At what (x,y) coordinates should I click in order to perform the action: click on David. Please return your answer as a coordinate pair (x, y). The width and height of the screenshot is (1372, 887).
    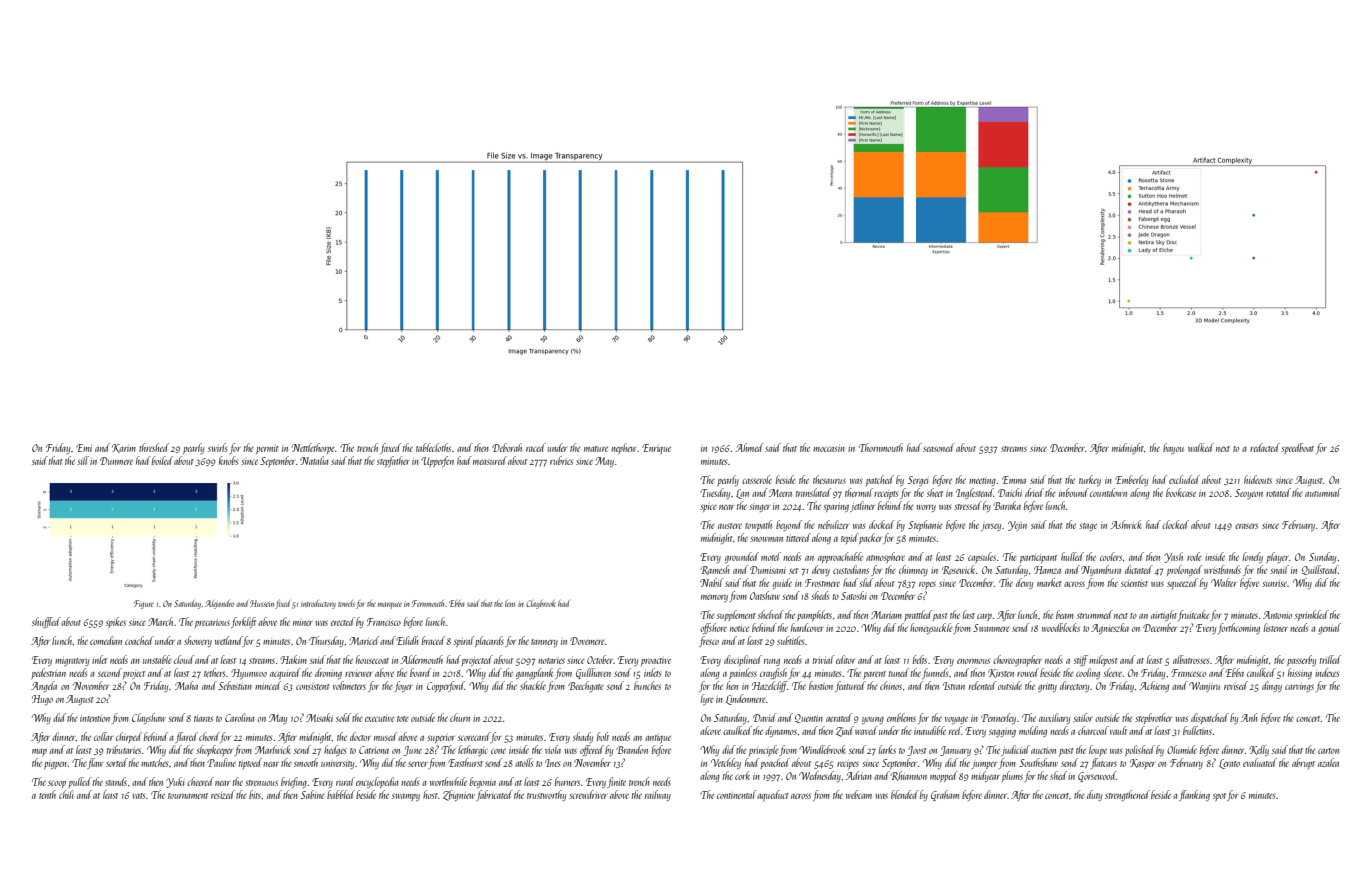
    Looking at the image, I should click on (765, 717).
